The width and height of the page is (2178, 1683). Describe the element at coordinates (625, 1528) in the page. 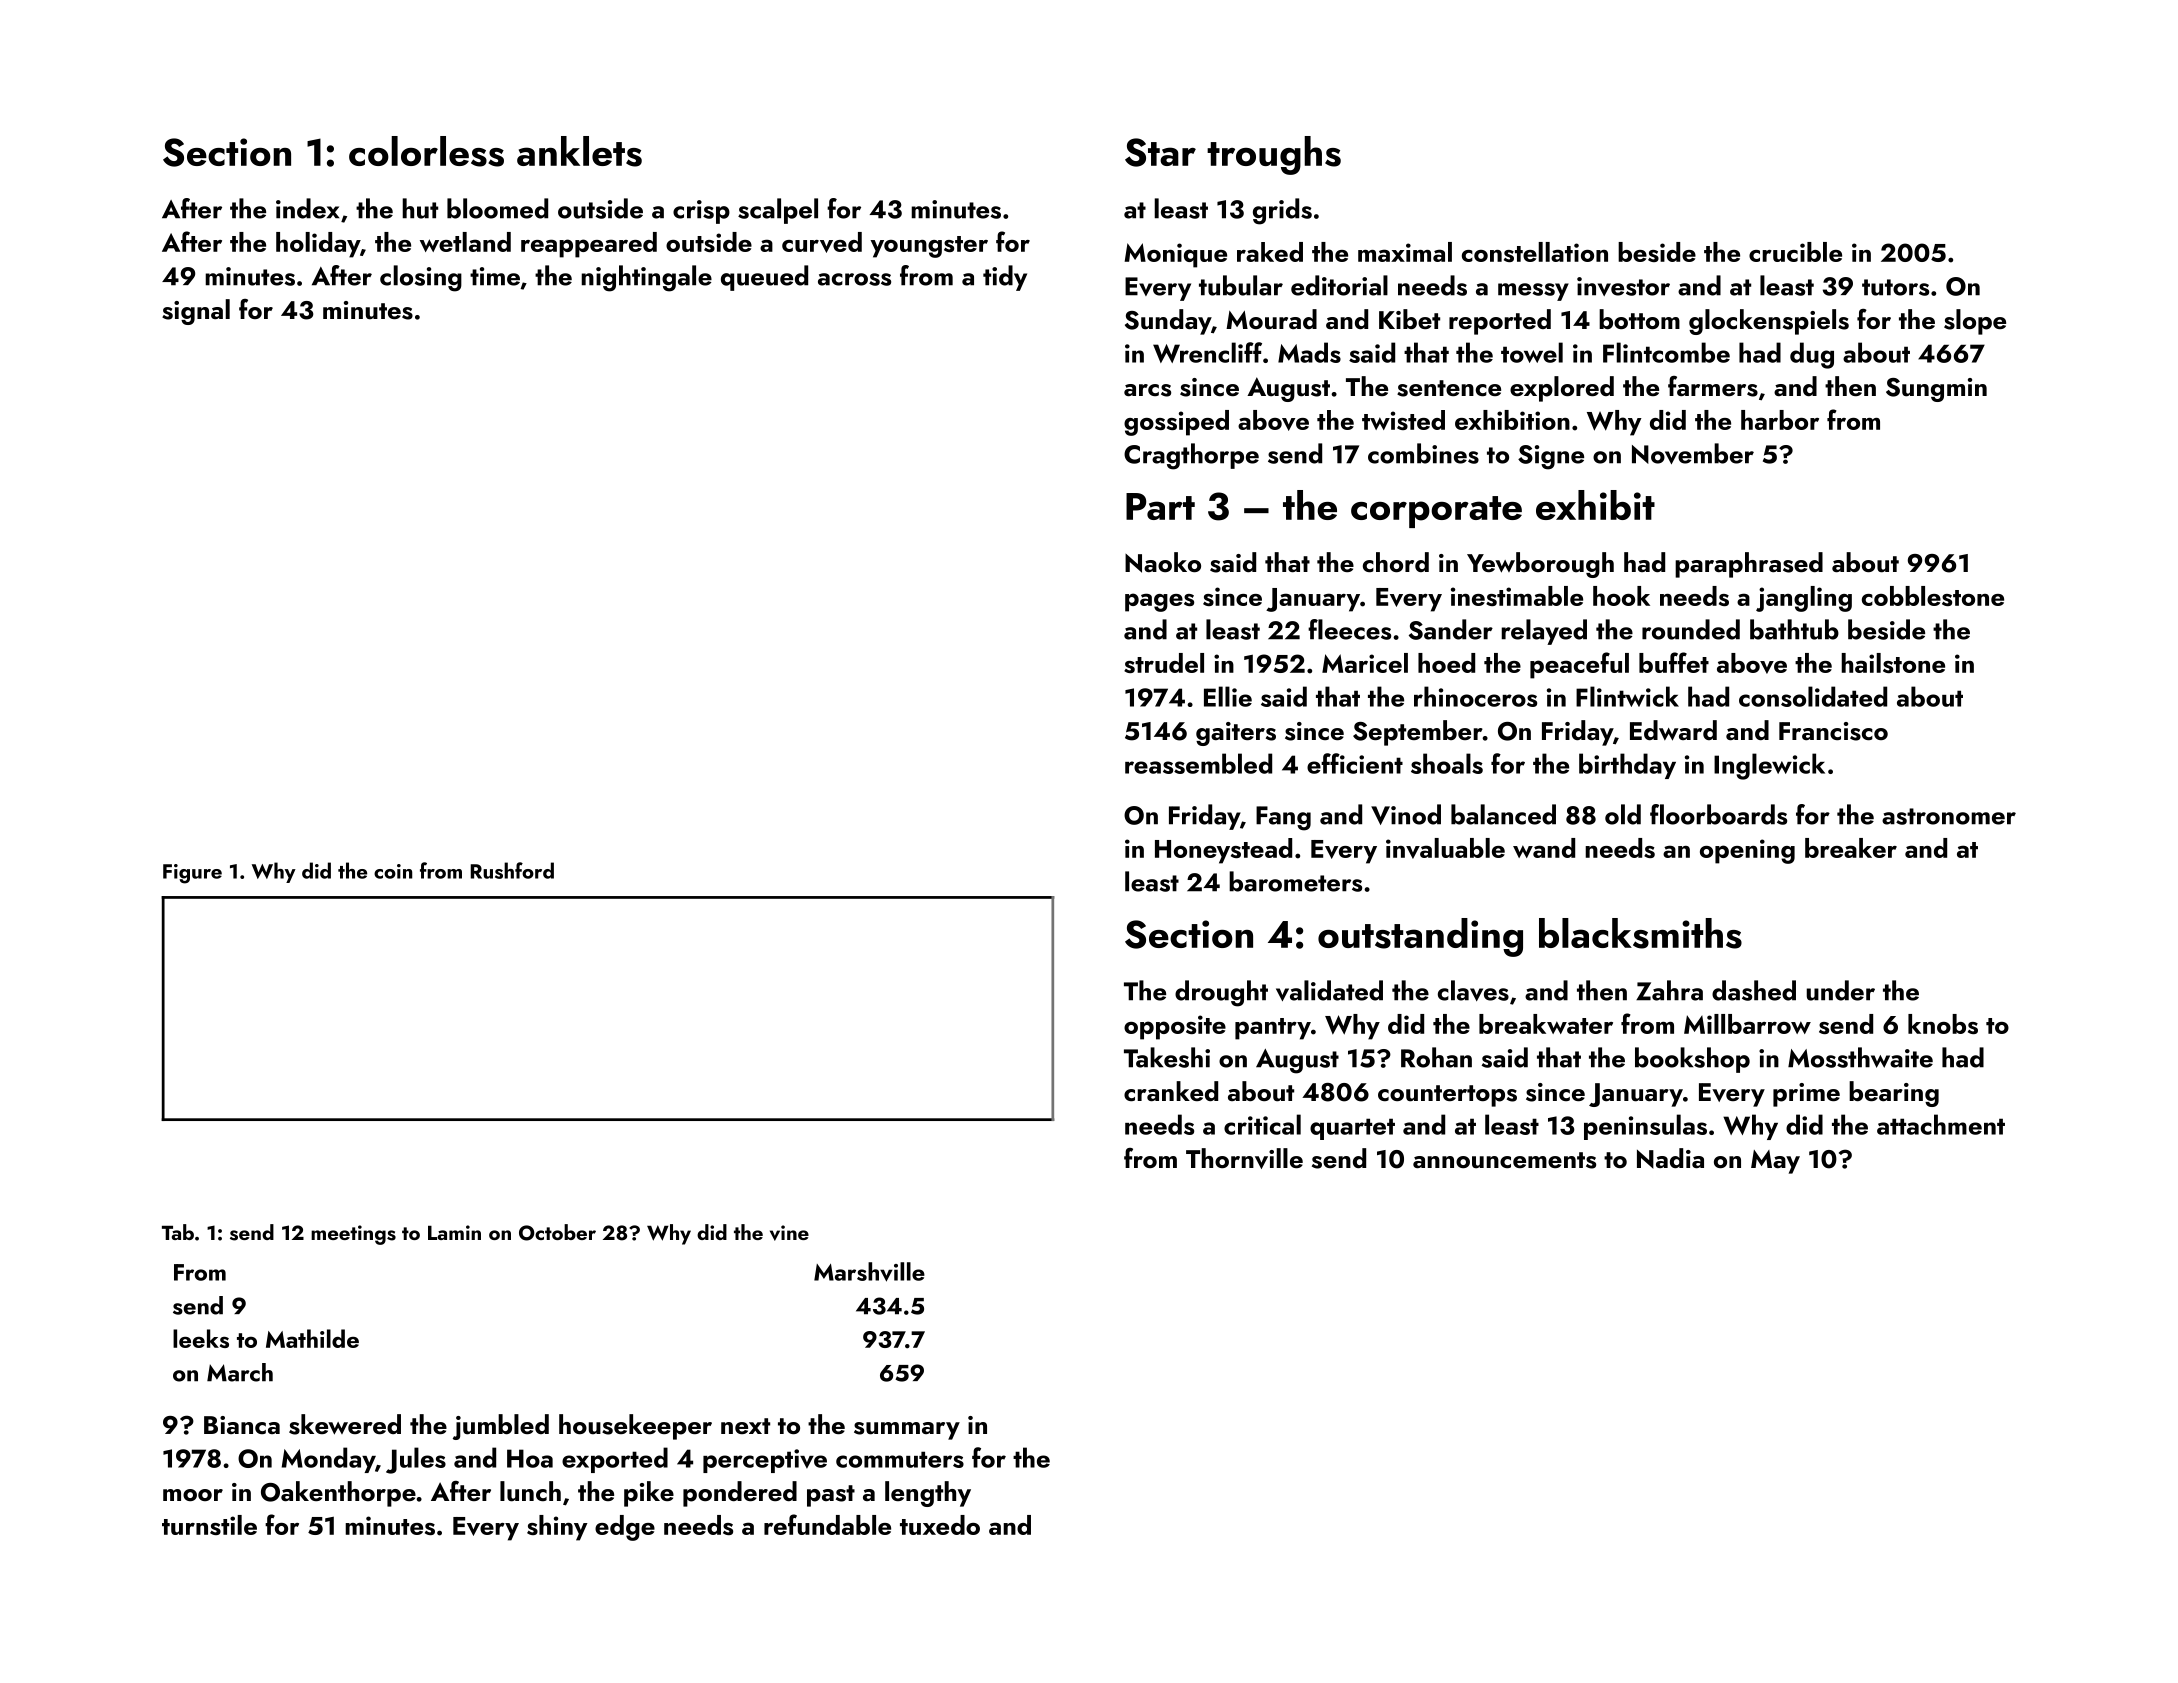

I see `edge` at that location.
